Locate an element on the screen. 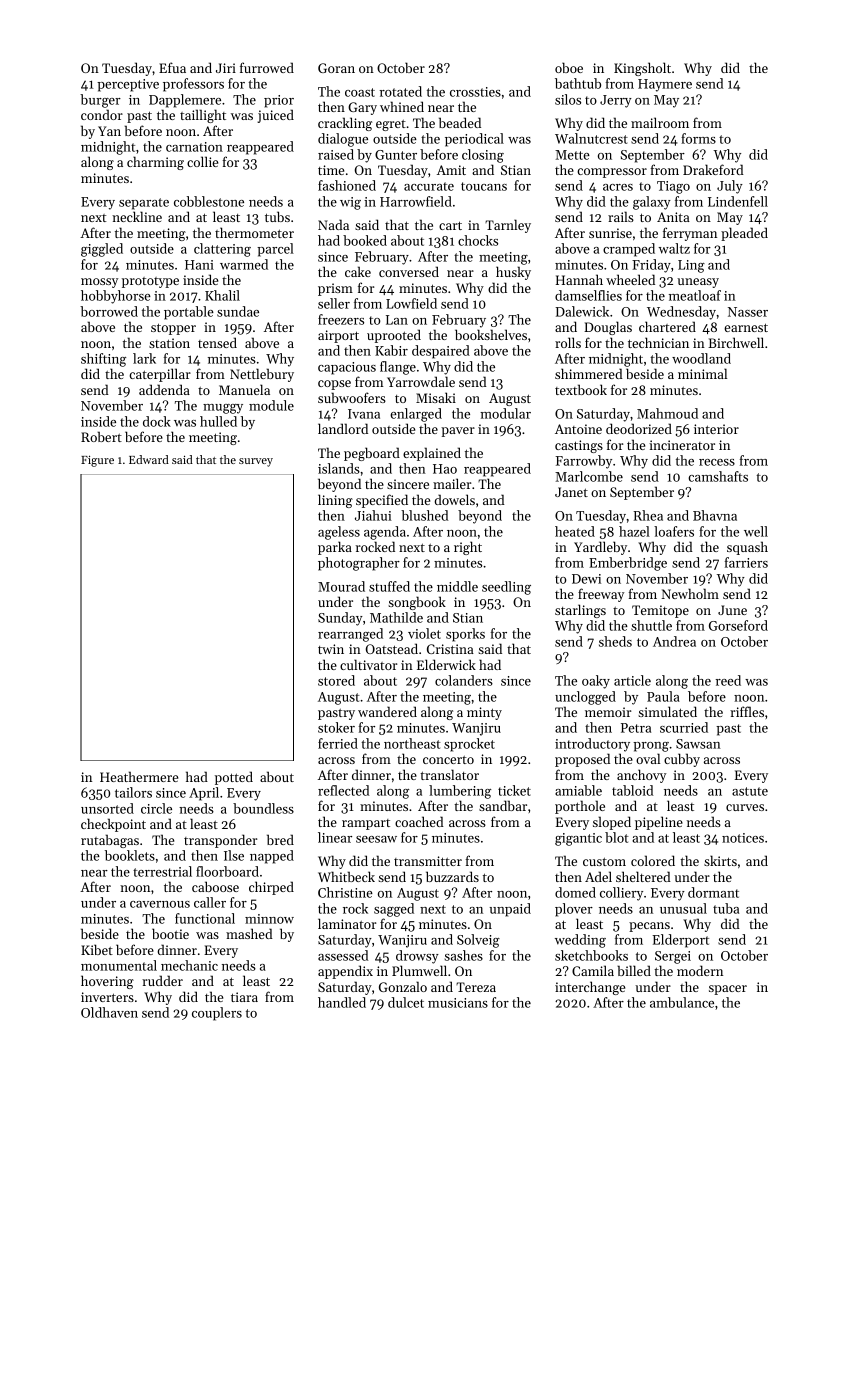 The height and width of the screenshot is (1400, 849). handled is located at coordinates (342, 1002).
